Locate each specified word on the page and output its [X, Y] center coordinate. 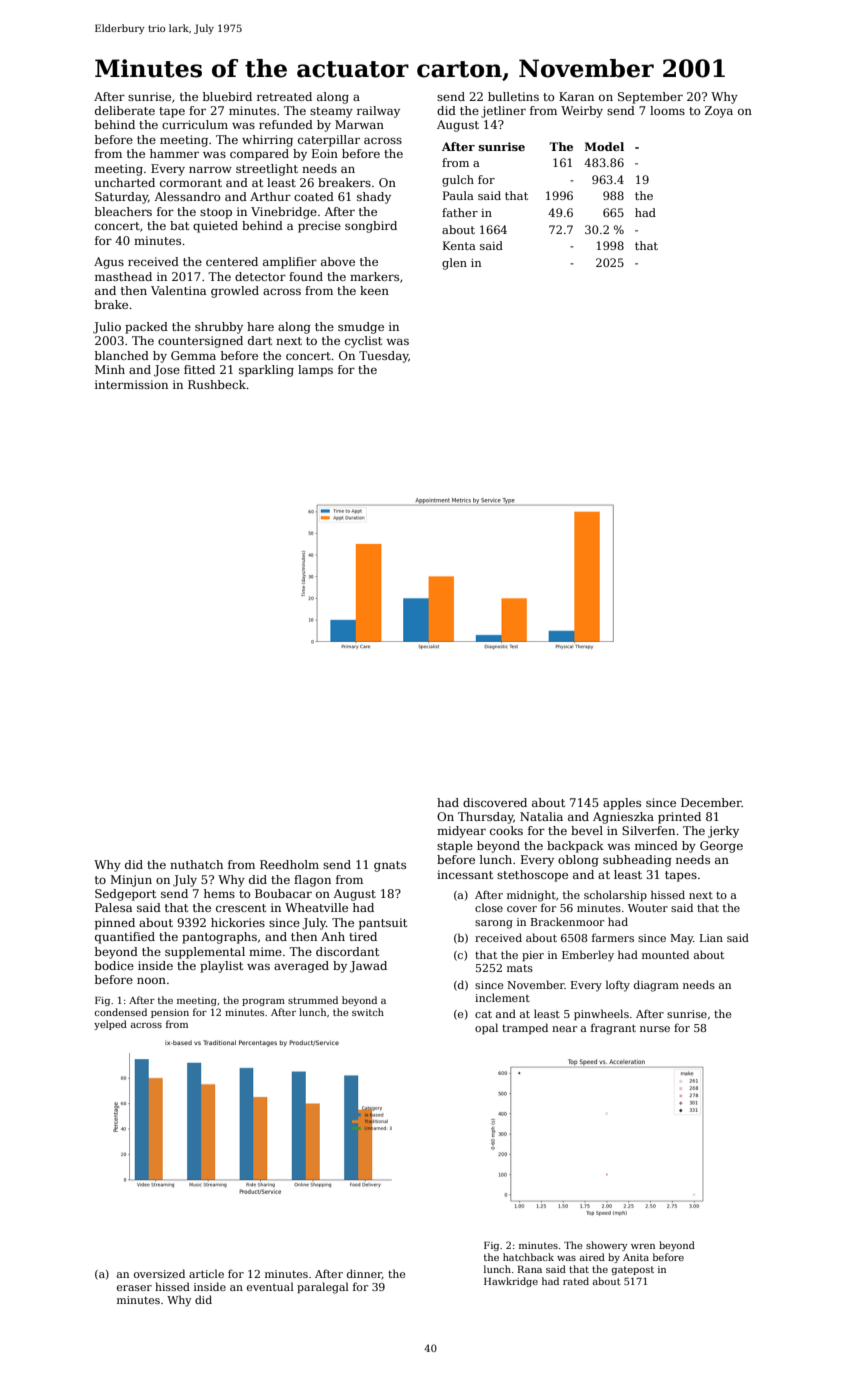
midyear [461, 832]
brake [111, 304]
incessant [465, 874]
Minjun [131, 881]
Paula [458, 195]
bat [179, 225]
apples [622, 804]
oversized [159, 1273]
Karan [576, 96]
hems [219, 893]
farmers [613, 937]
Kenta [459, 245]
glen [454, 264]
